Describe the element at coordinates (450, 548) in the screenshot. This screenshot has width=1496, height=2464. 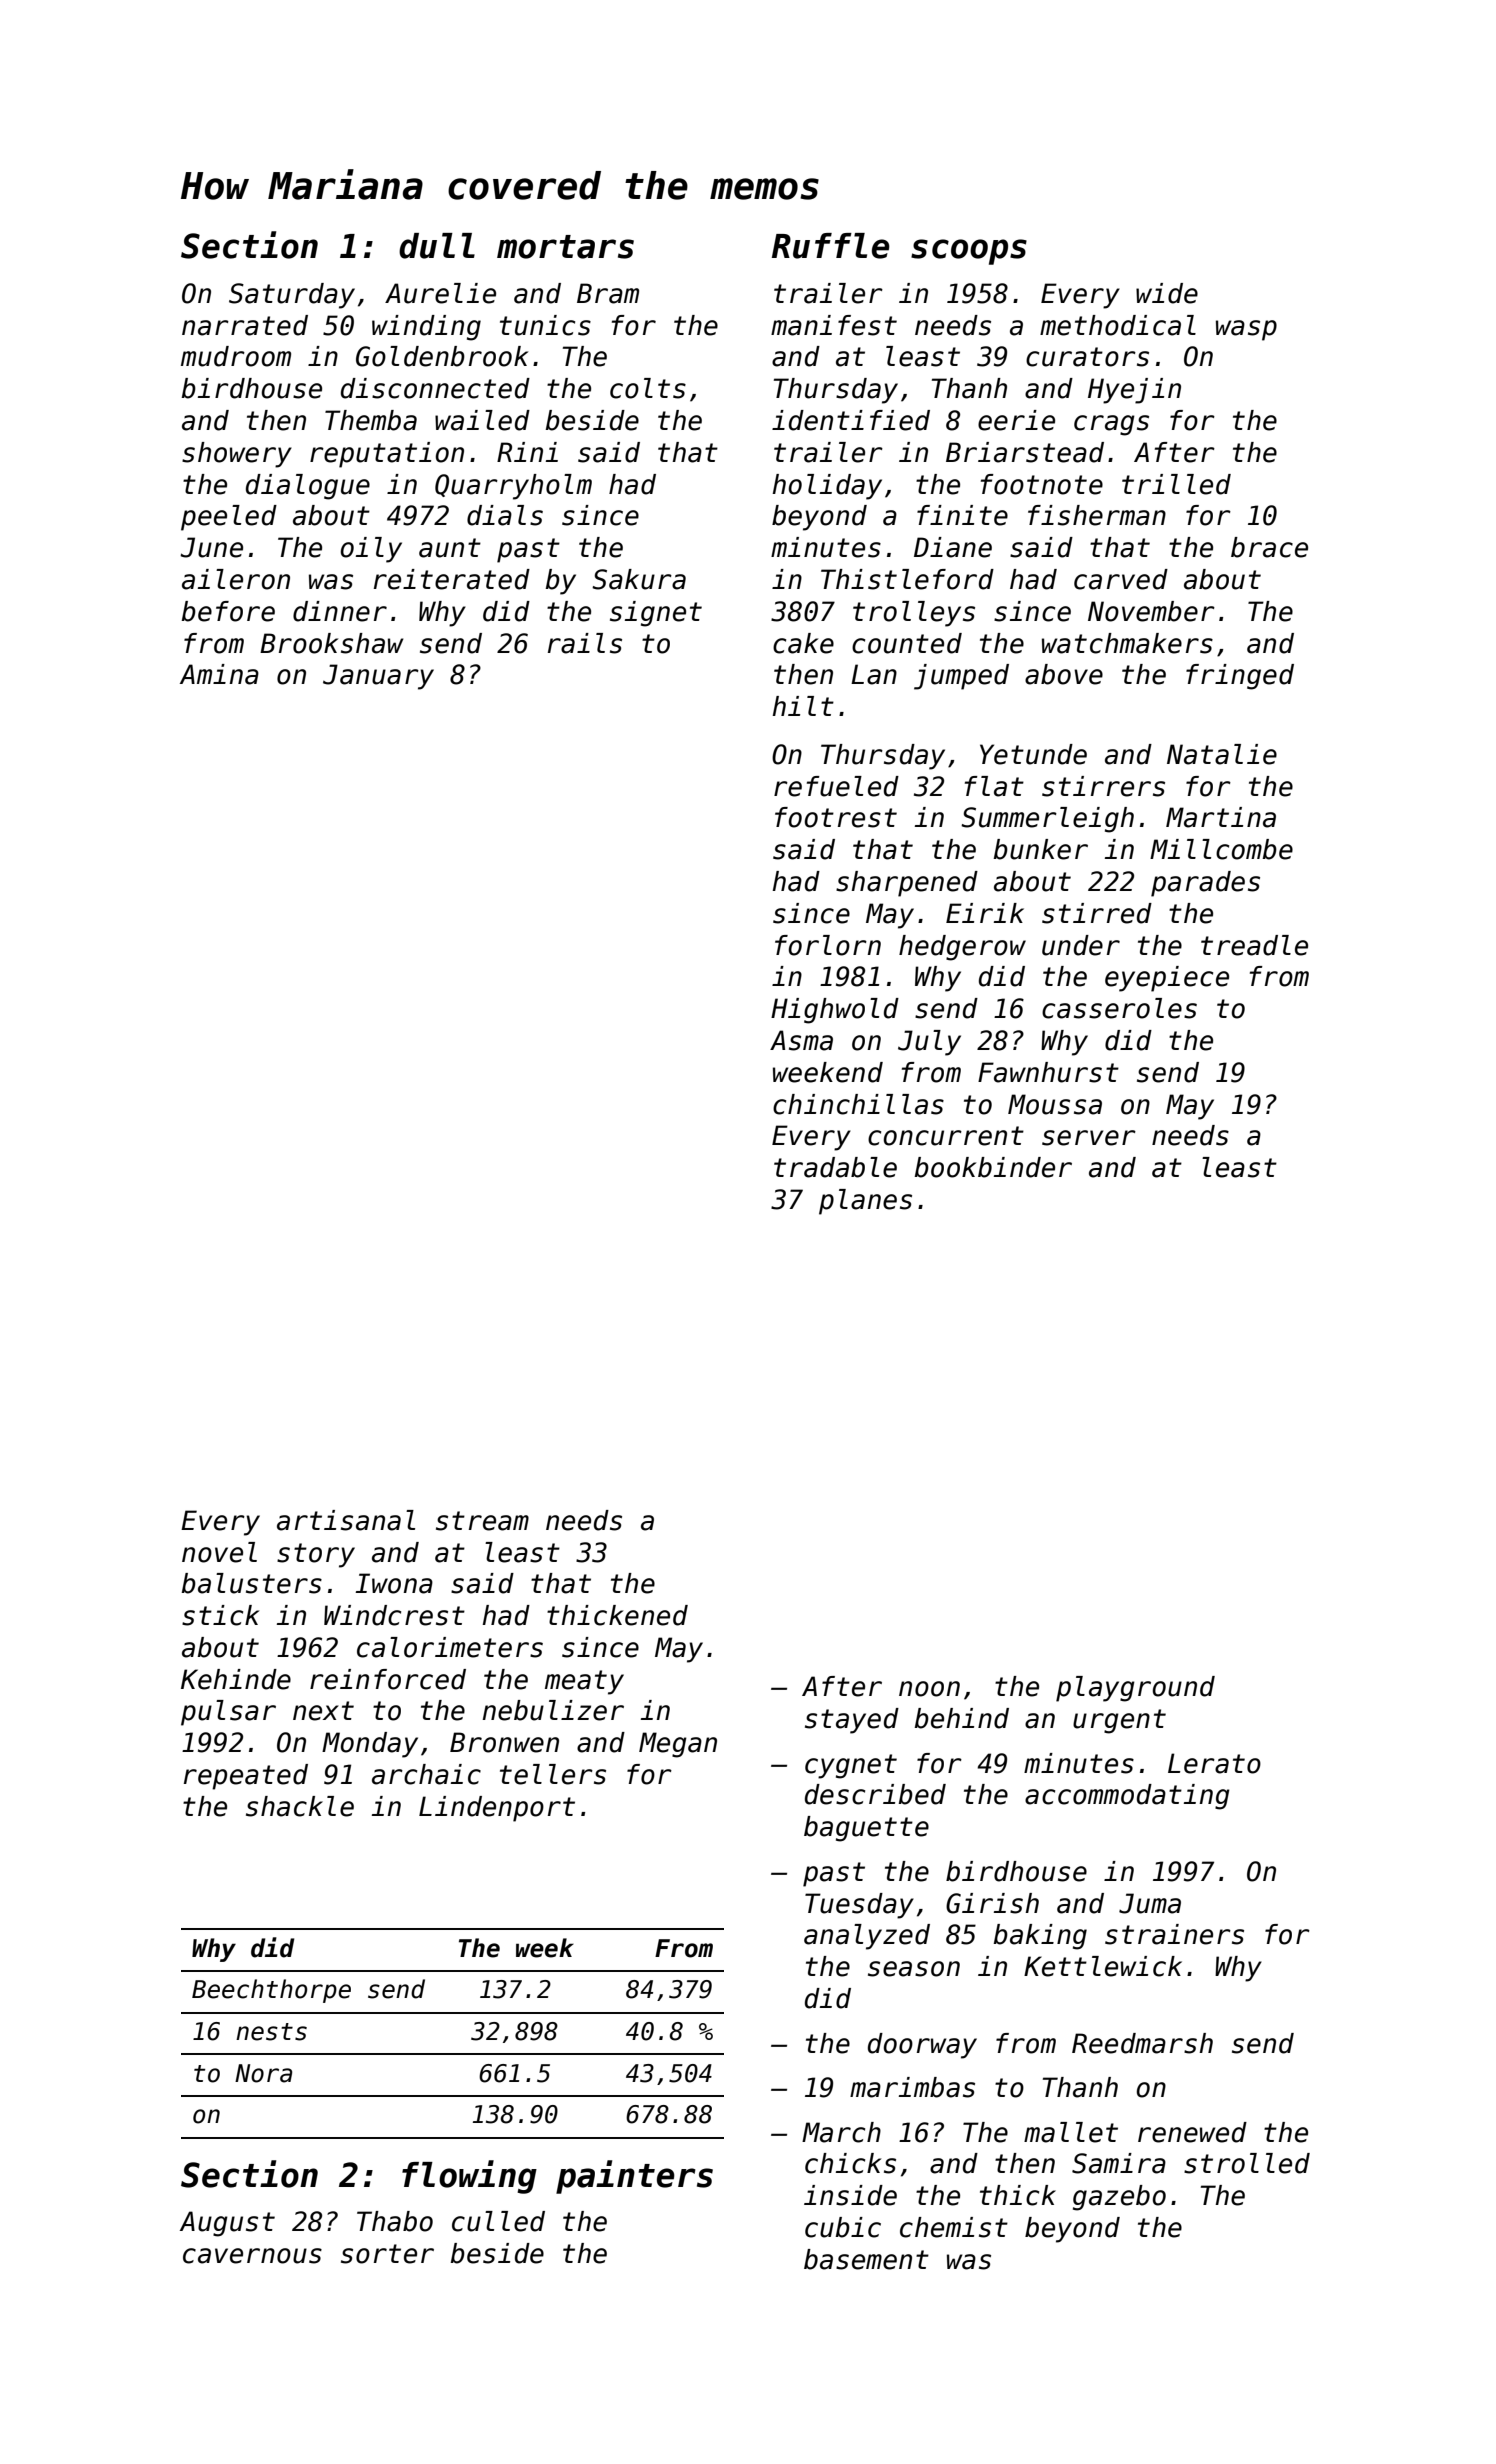
I see `aunt` at that location.
